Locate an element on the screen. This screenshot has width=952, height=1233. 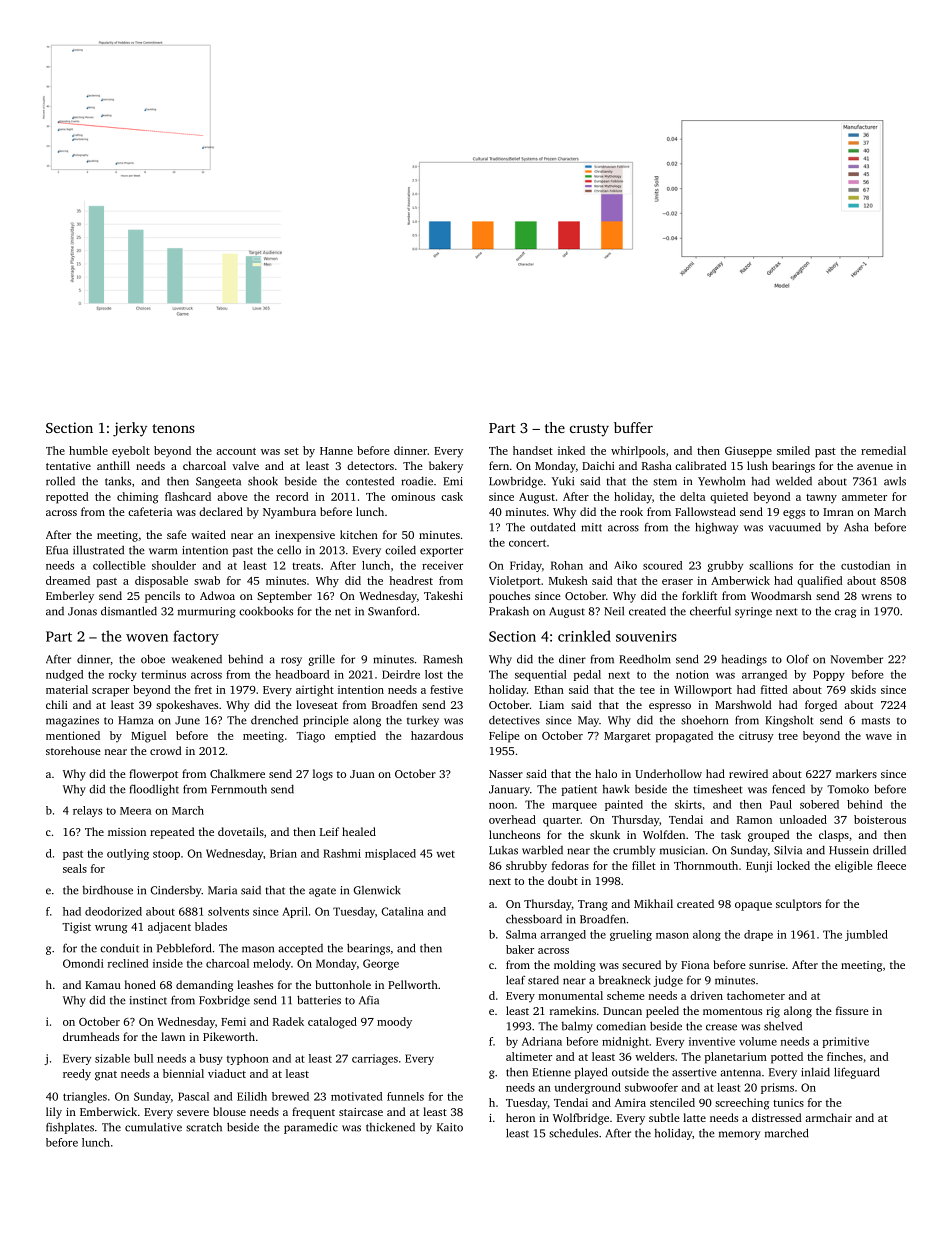
buffer is located at coordinates (633, 427).
